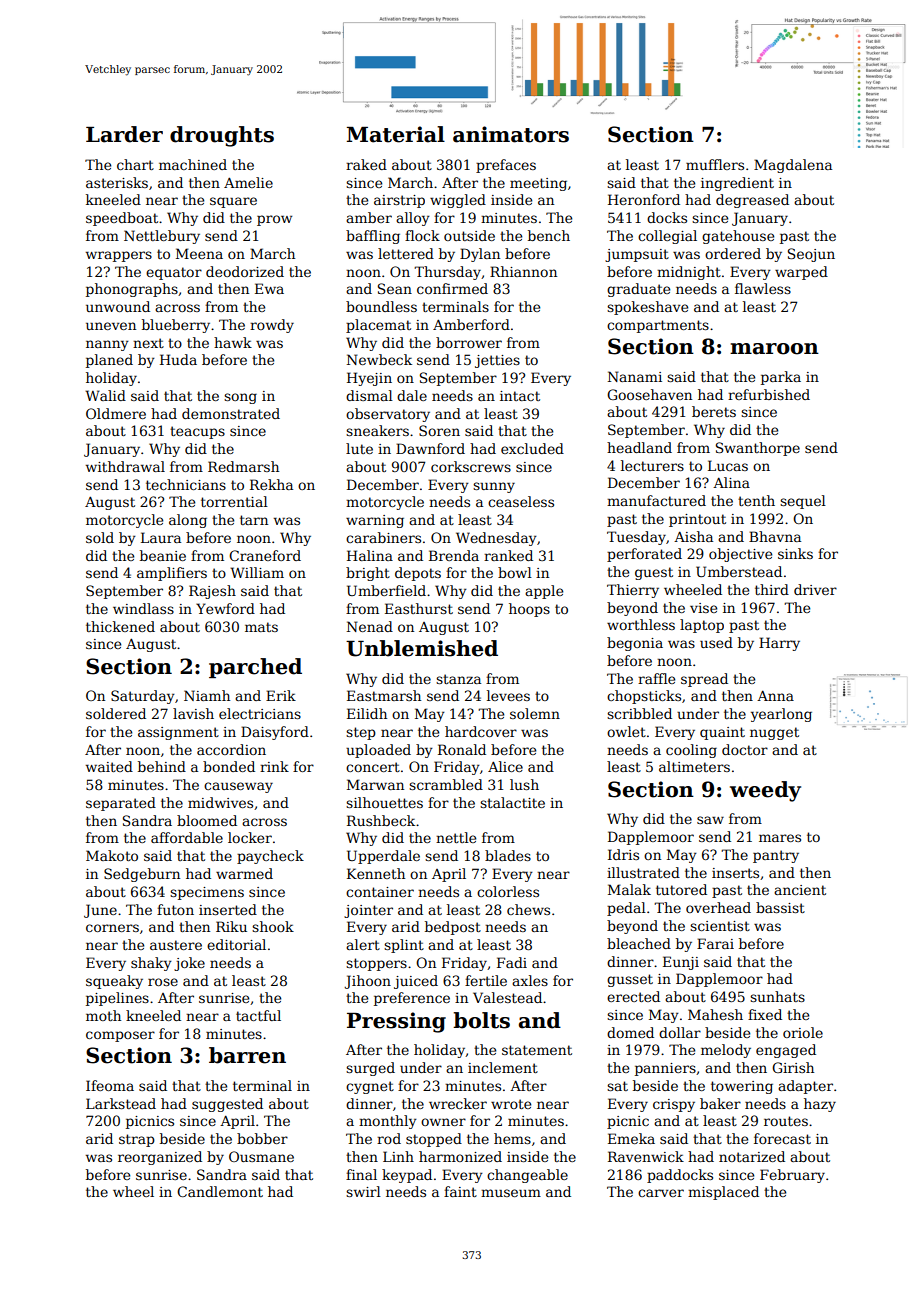 The width and height of the page is (924, 1308). What do you see at coordinates (160, 1158) in the page?
I see `reorganized` at bounding box center [160, 1158].
